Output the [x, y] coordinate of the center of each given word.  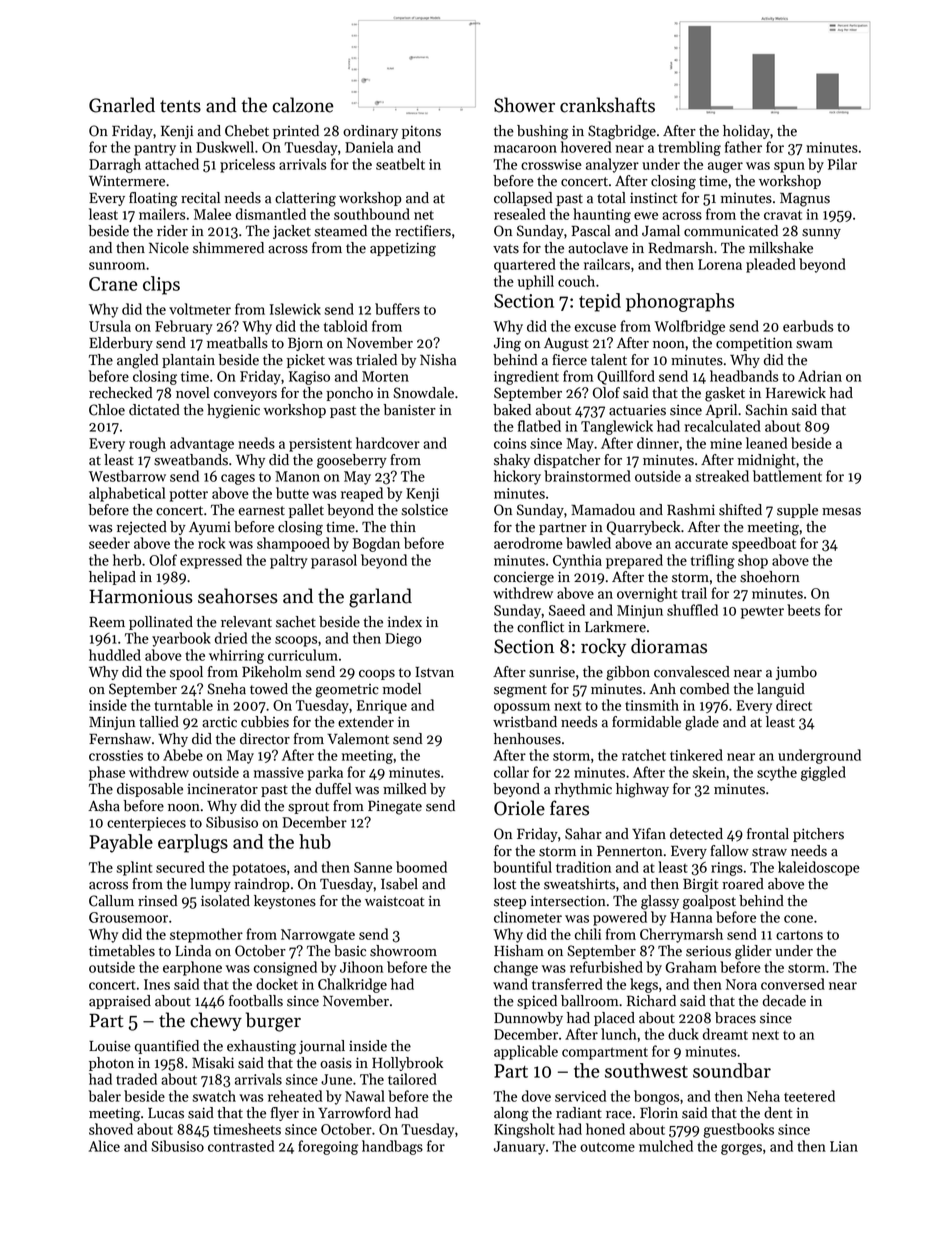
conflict [540, 627]
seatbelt [400, 164]
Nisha [438, 360]
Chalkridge [352, 985]
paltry [289, 561]
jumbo [796, 673]
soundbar [732, 1070]
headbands [744, 376]
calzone [303, 105]
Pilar [842, 164]
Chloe [107, 410]
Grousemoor [128, 917]
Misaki [213, 1063]
